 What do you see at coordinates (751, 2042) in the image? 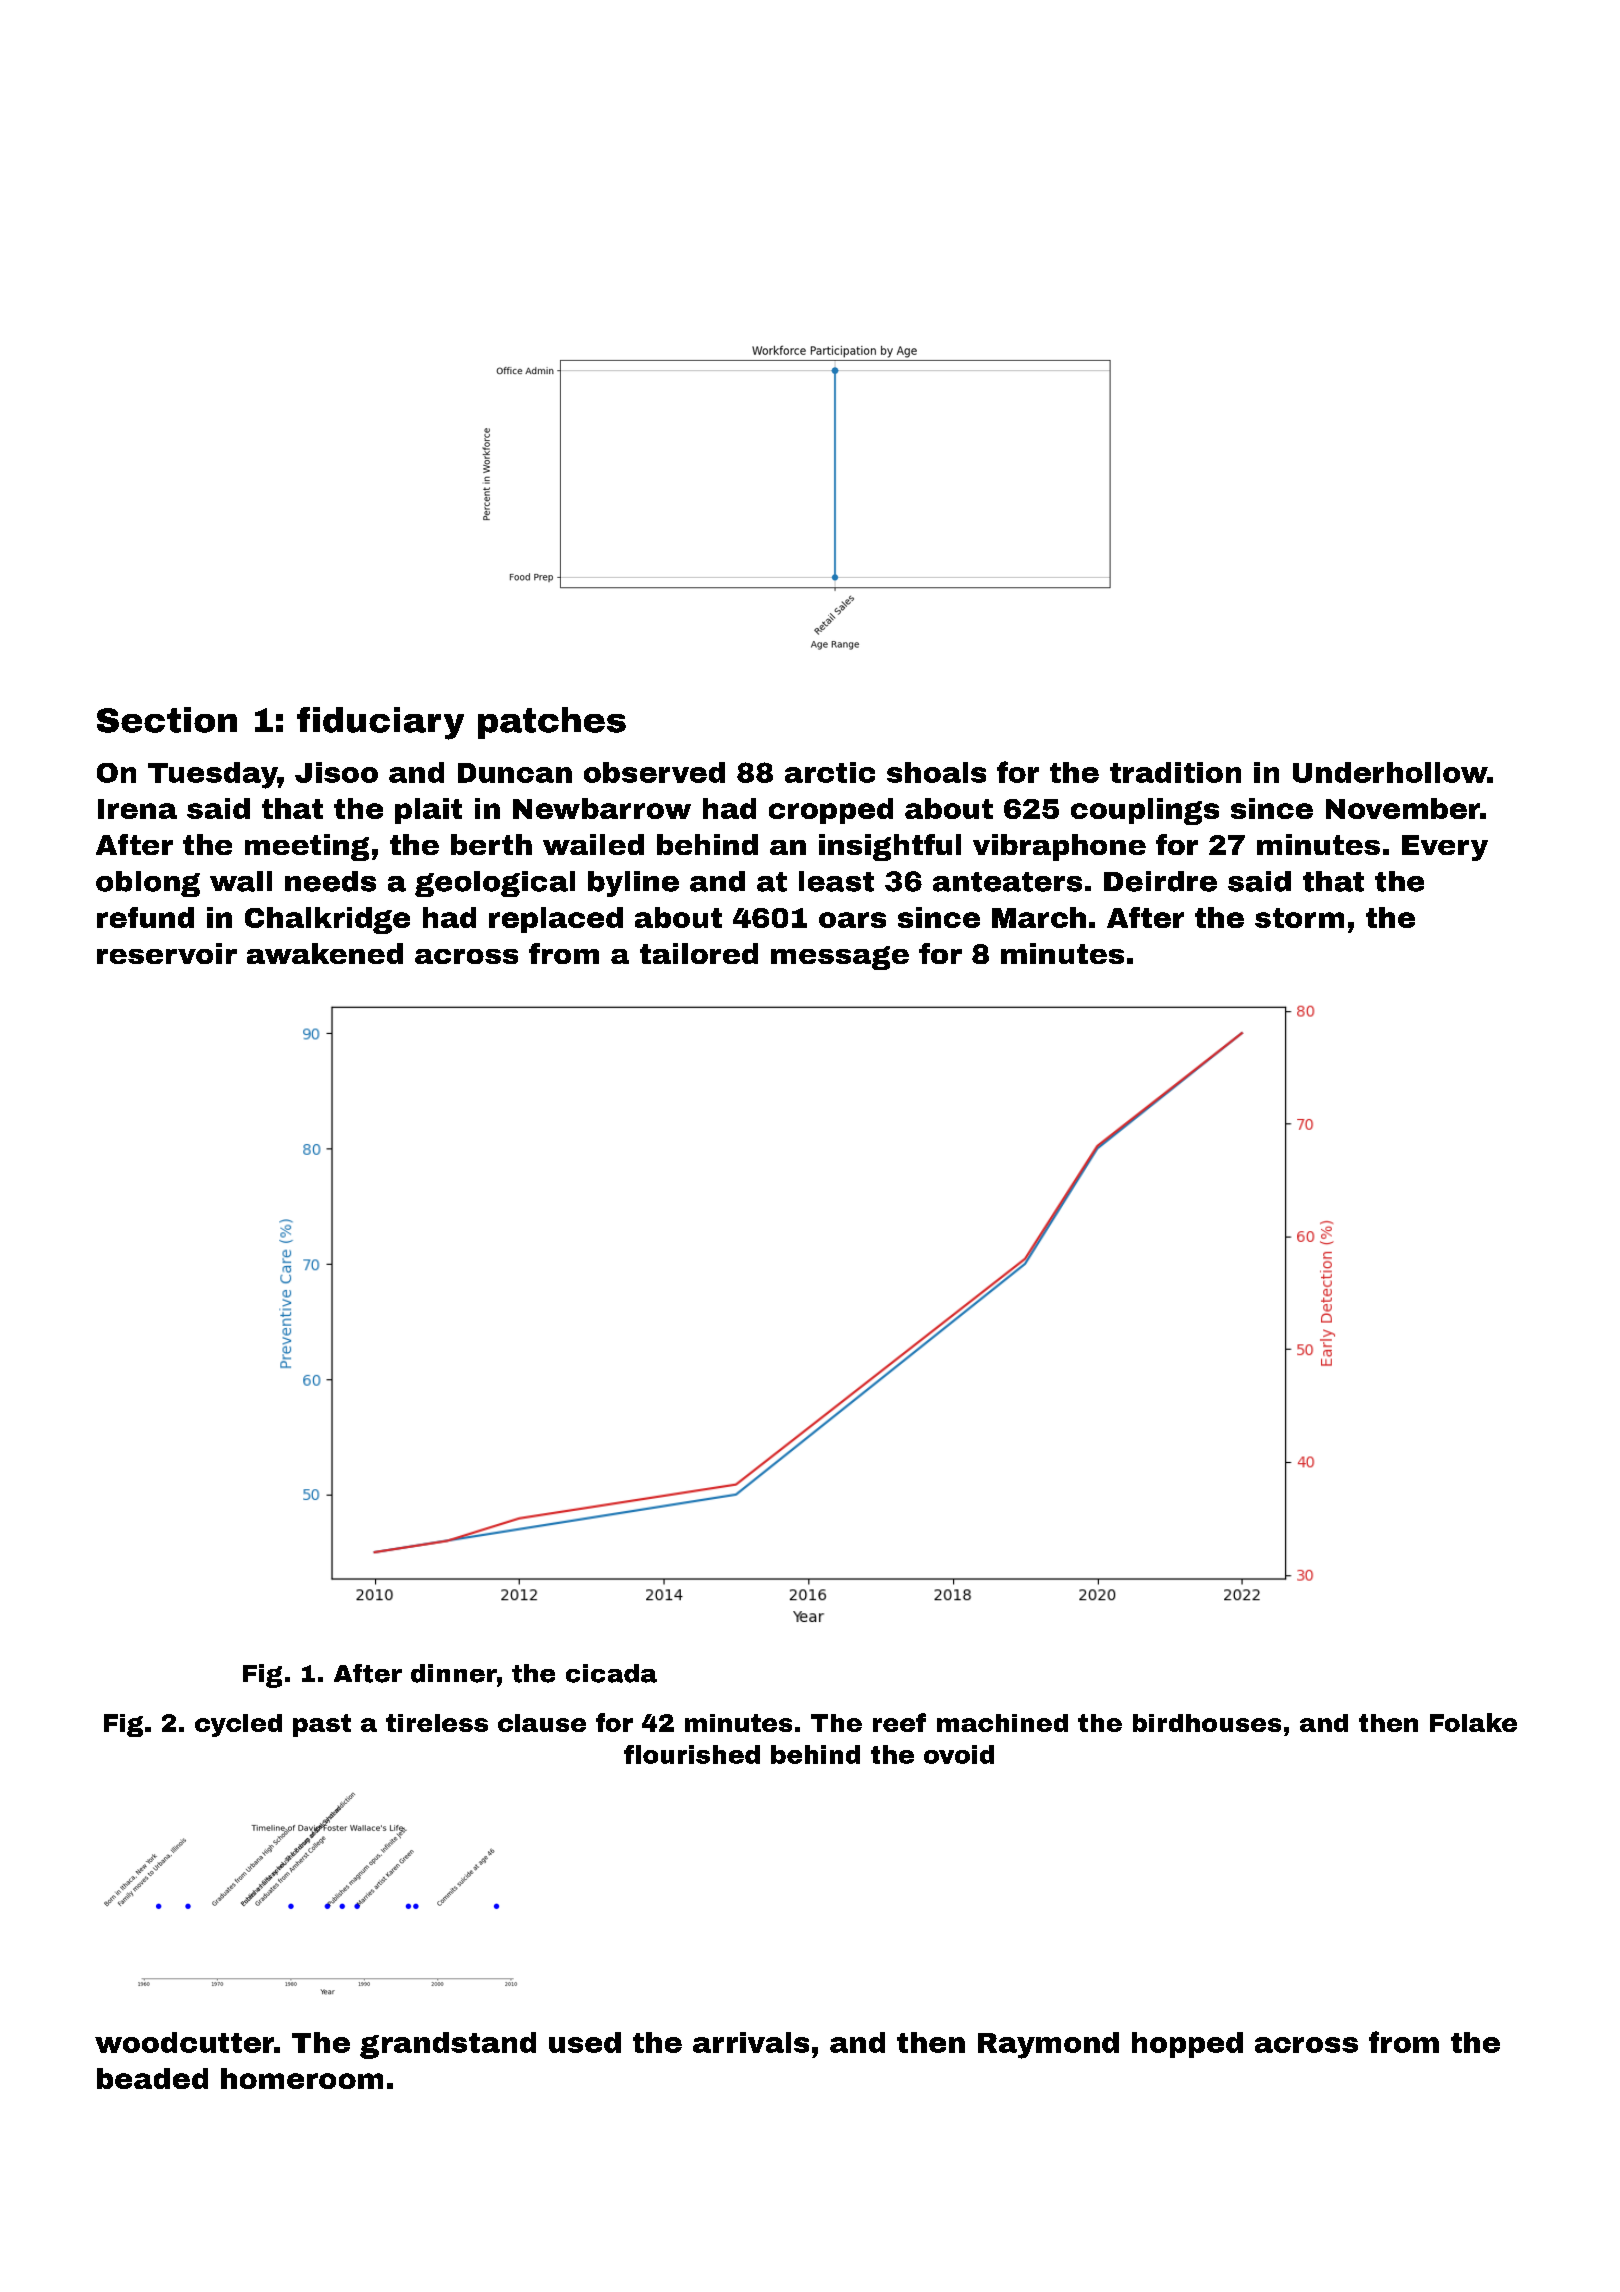
I see `arrivals` at bounding box center [751, 2042].
